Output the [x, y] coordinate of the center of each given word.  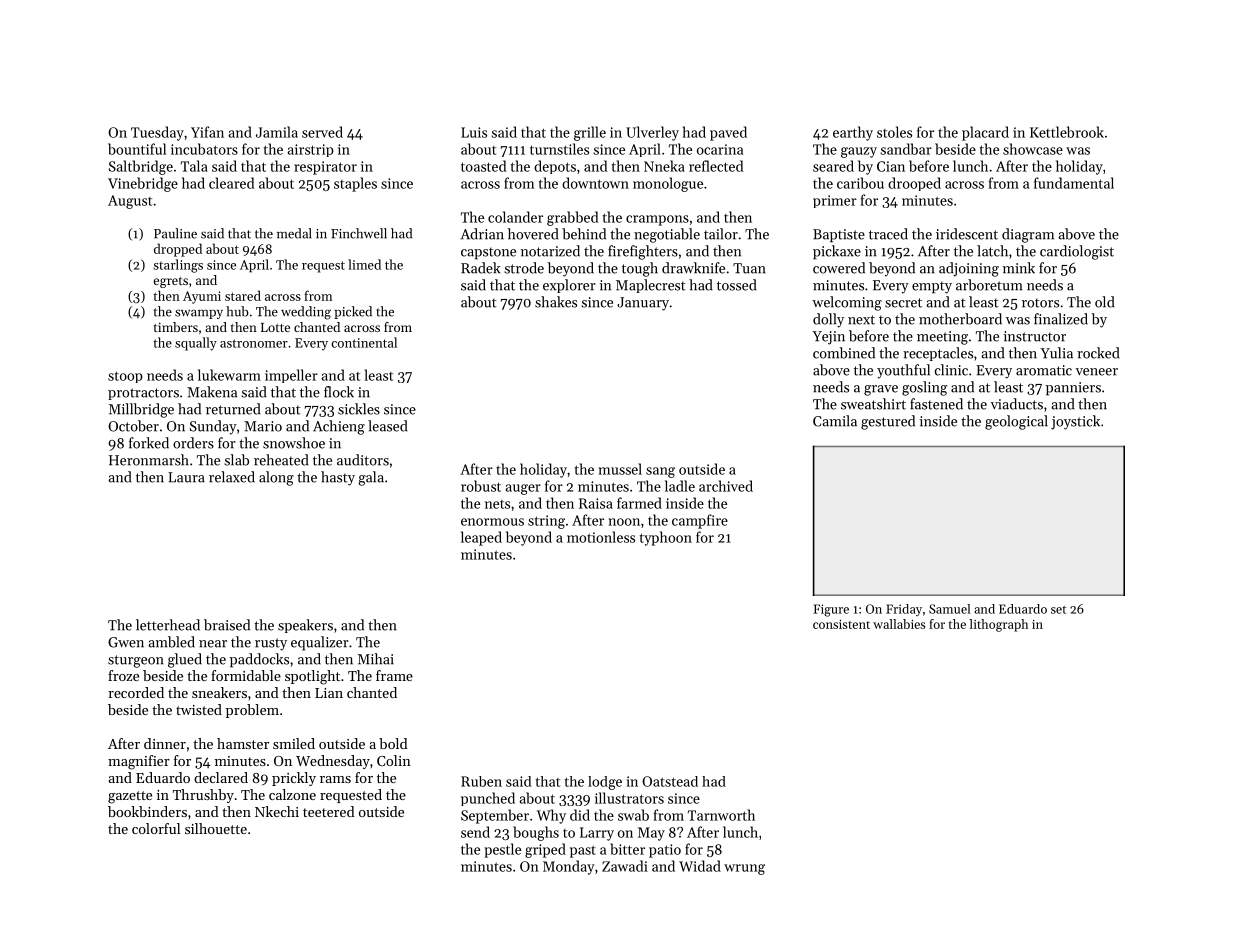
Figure [831, 610]
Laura [186, 477]
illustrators [629, 798]
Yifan [207, 132]
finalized [1061, 319]
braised [227, 625]
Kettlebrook [1067, 132]
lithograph [999, 625]
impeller [291, 376]
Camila [835, 421]
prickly [294, 779]
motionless [601, 537]
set [1058, 610]
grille [590, 133]
